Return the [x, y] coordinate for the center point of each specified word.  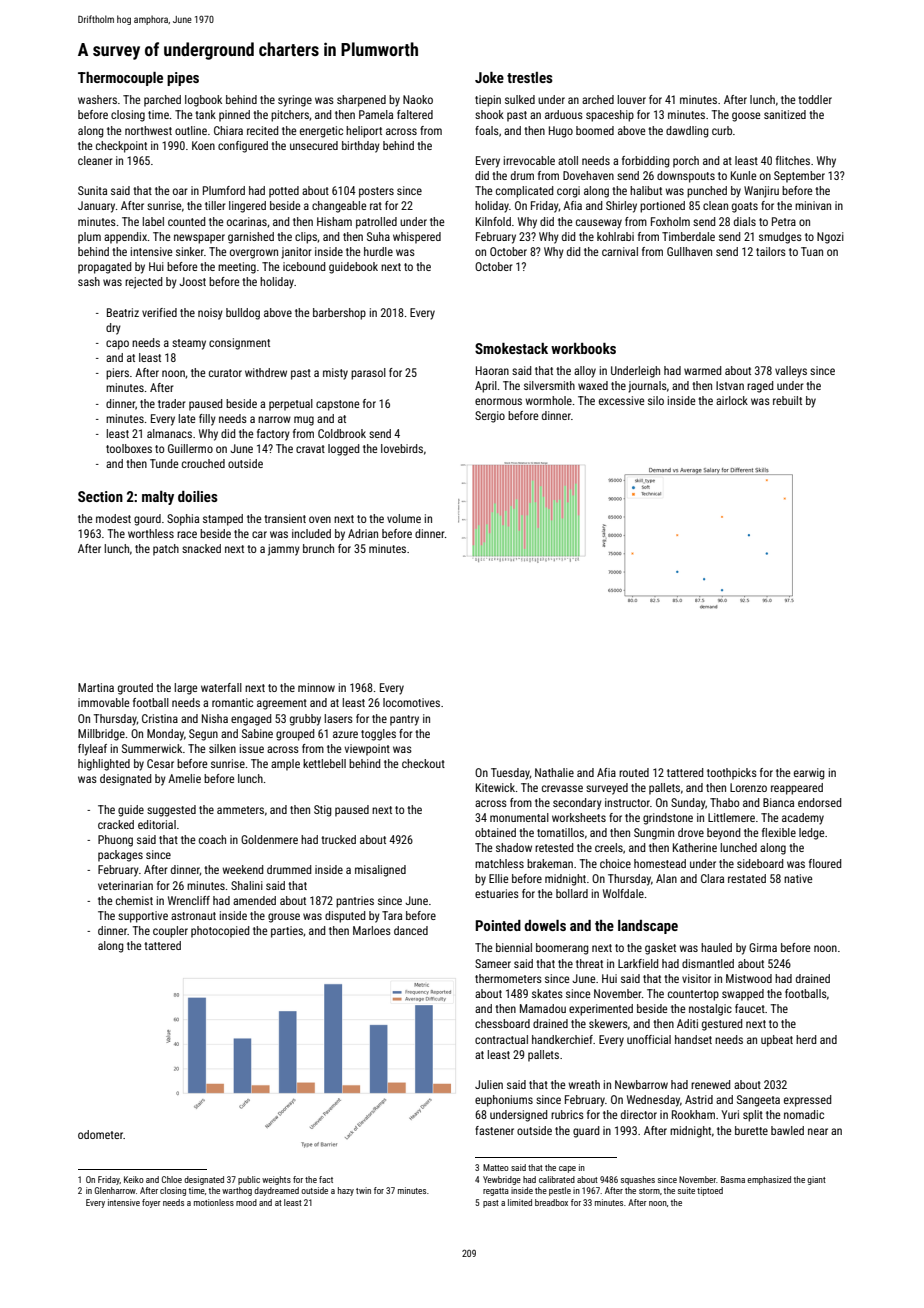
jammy [284, 550]
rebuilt [787, 400]
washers [97, 99]
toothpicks [732, 774]
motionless [214, 1202]
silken [222, 748]
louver [632, 99]
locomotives [411, 702]
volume [404, 518]
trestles [530, 77]
